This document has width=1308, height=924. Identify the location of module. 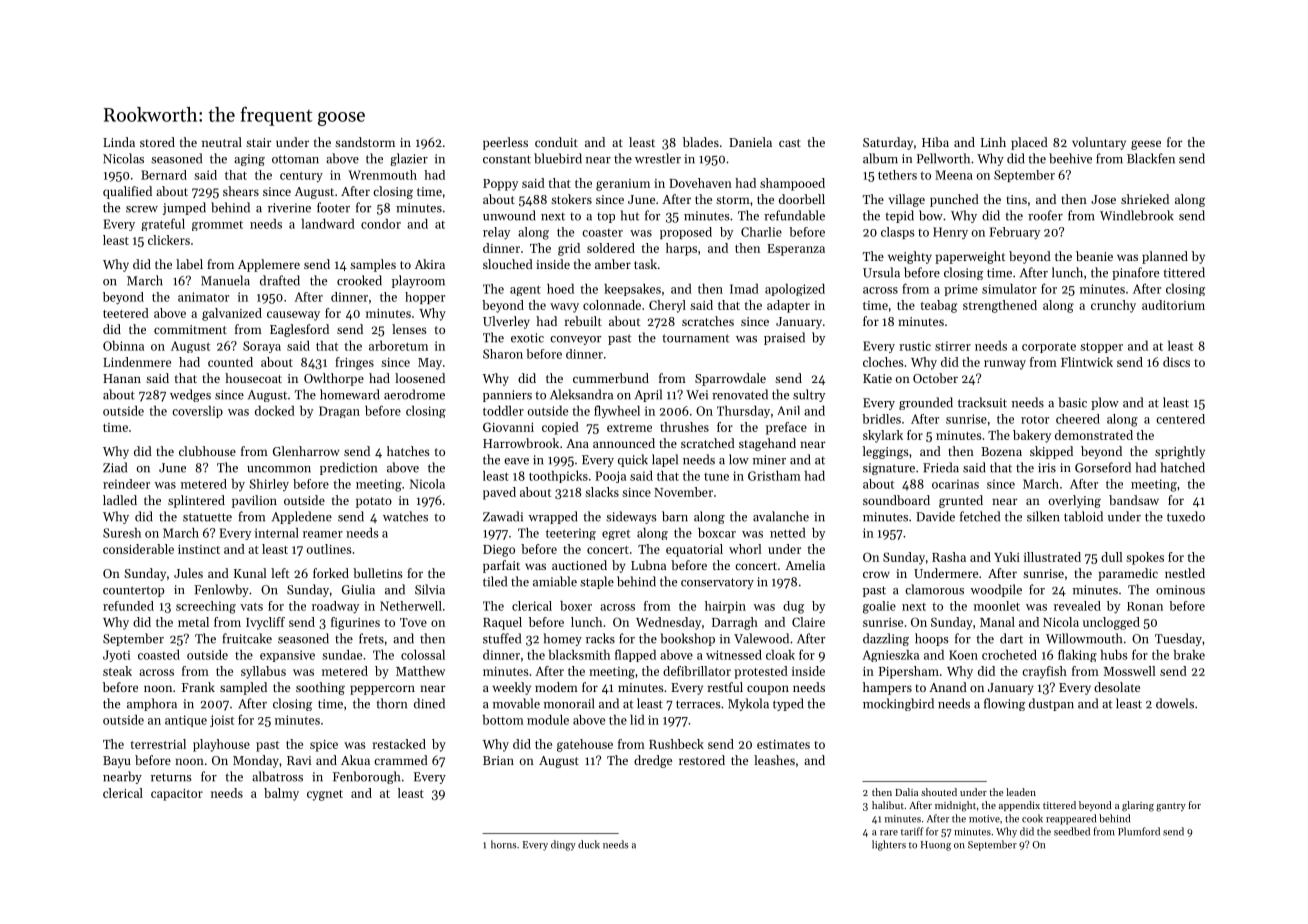
(548, 720).
